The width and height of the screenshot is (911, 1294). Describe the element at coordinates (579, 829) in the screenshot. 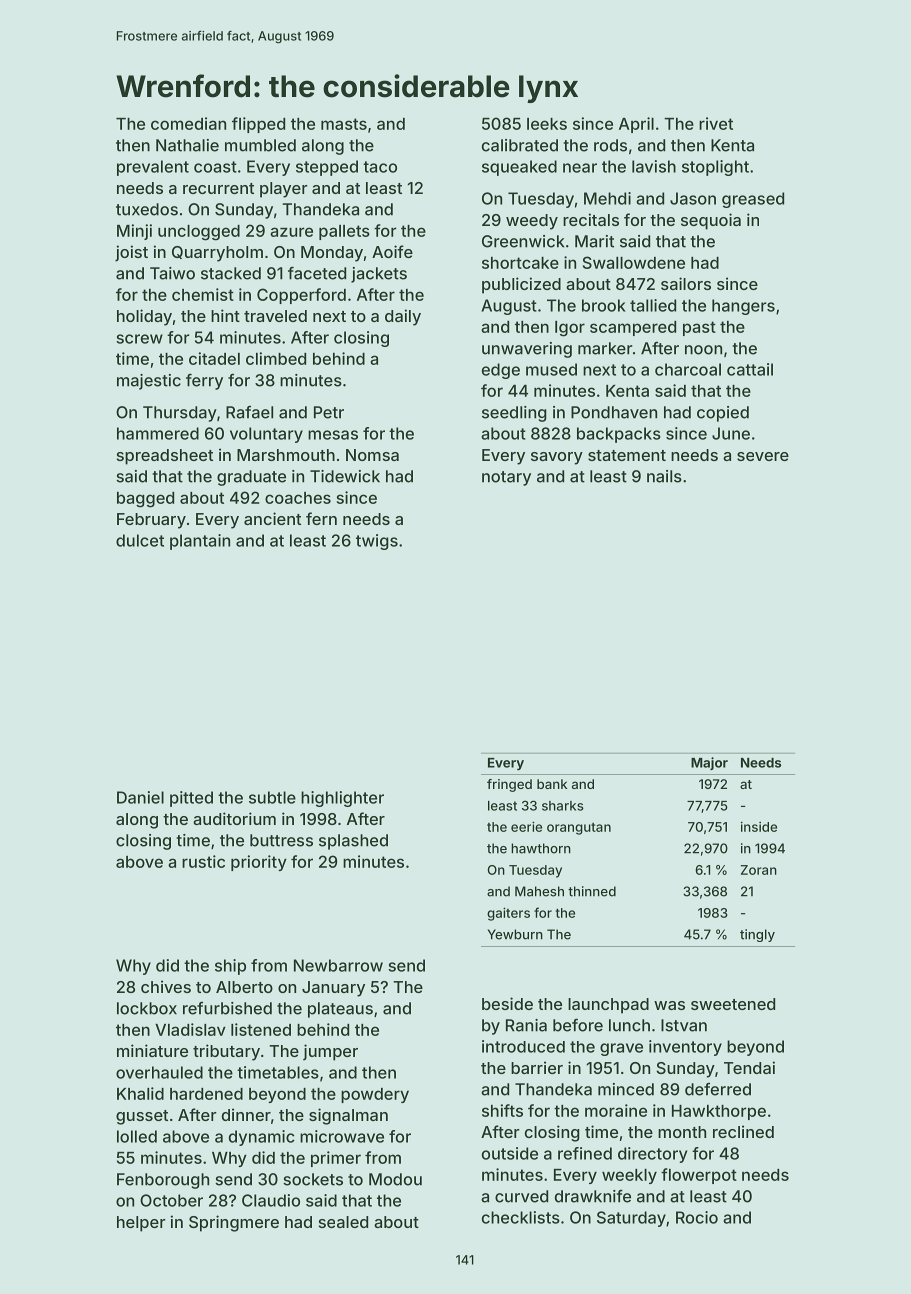

I see `orangutan` at that location.
